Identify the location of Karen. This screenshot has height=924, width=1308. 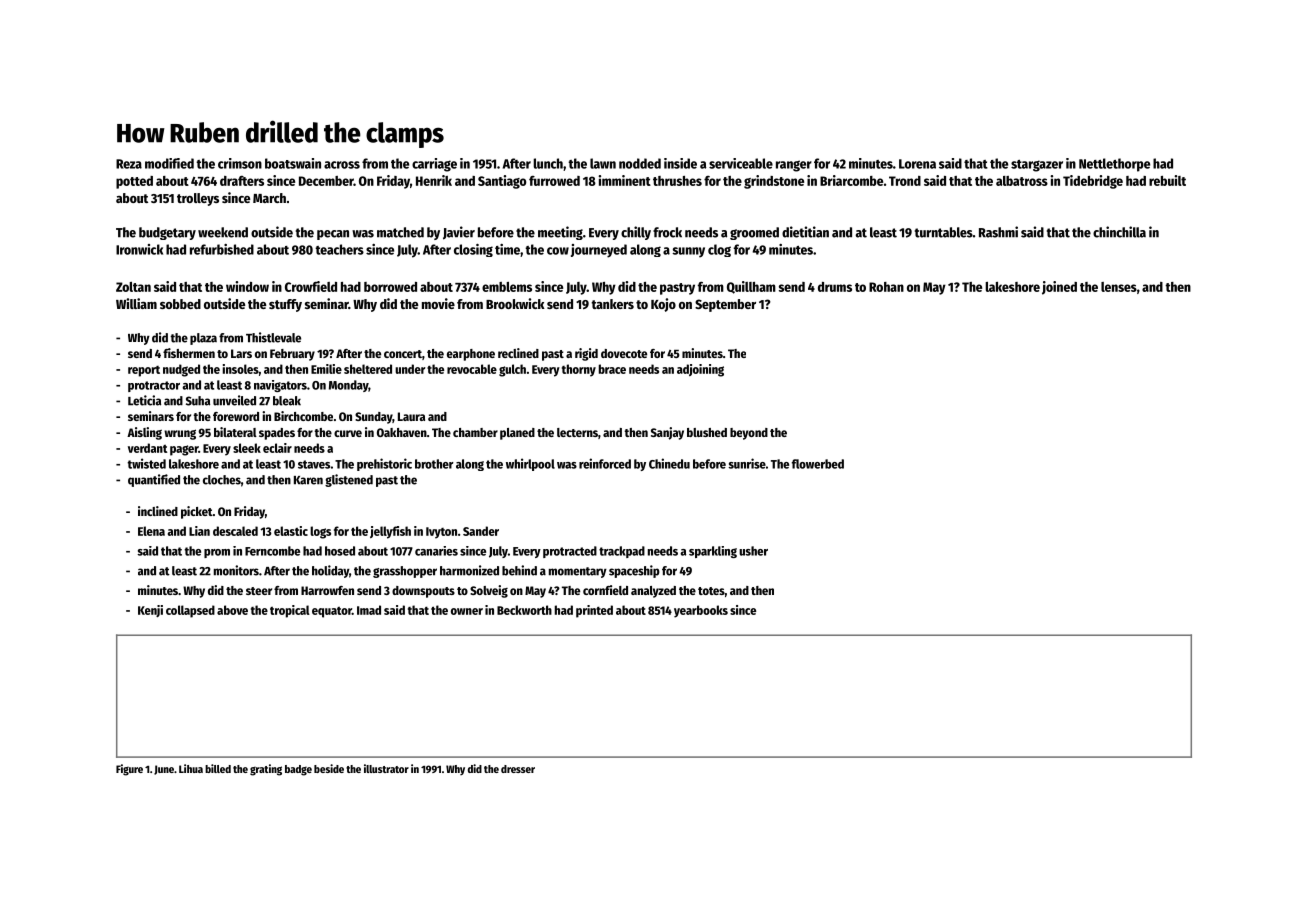
(308, 480).
